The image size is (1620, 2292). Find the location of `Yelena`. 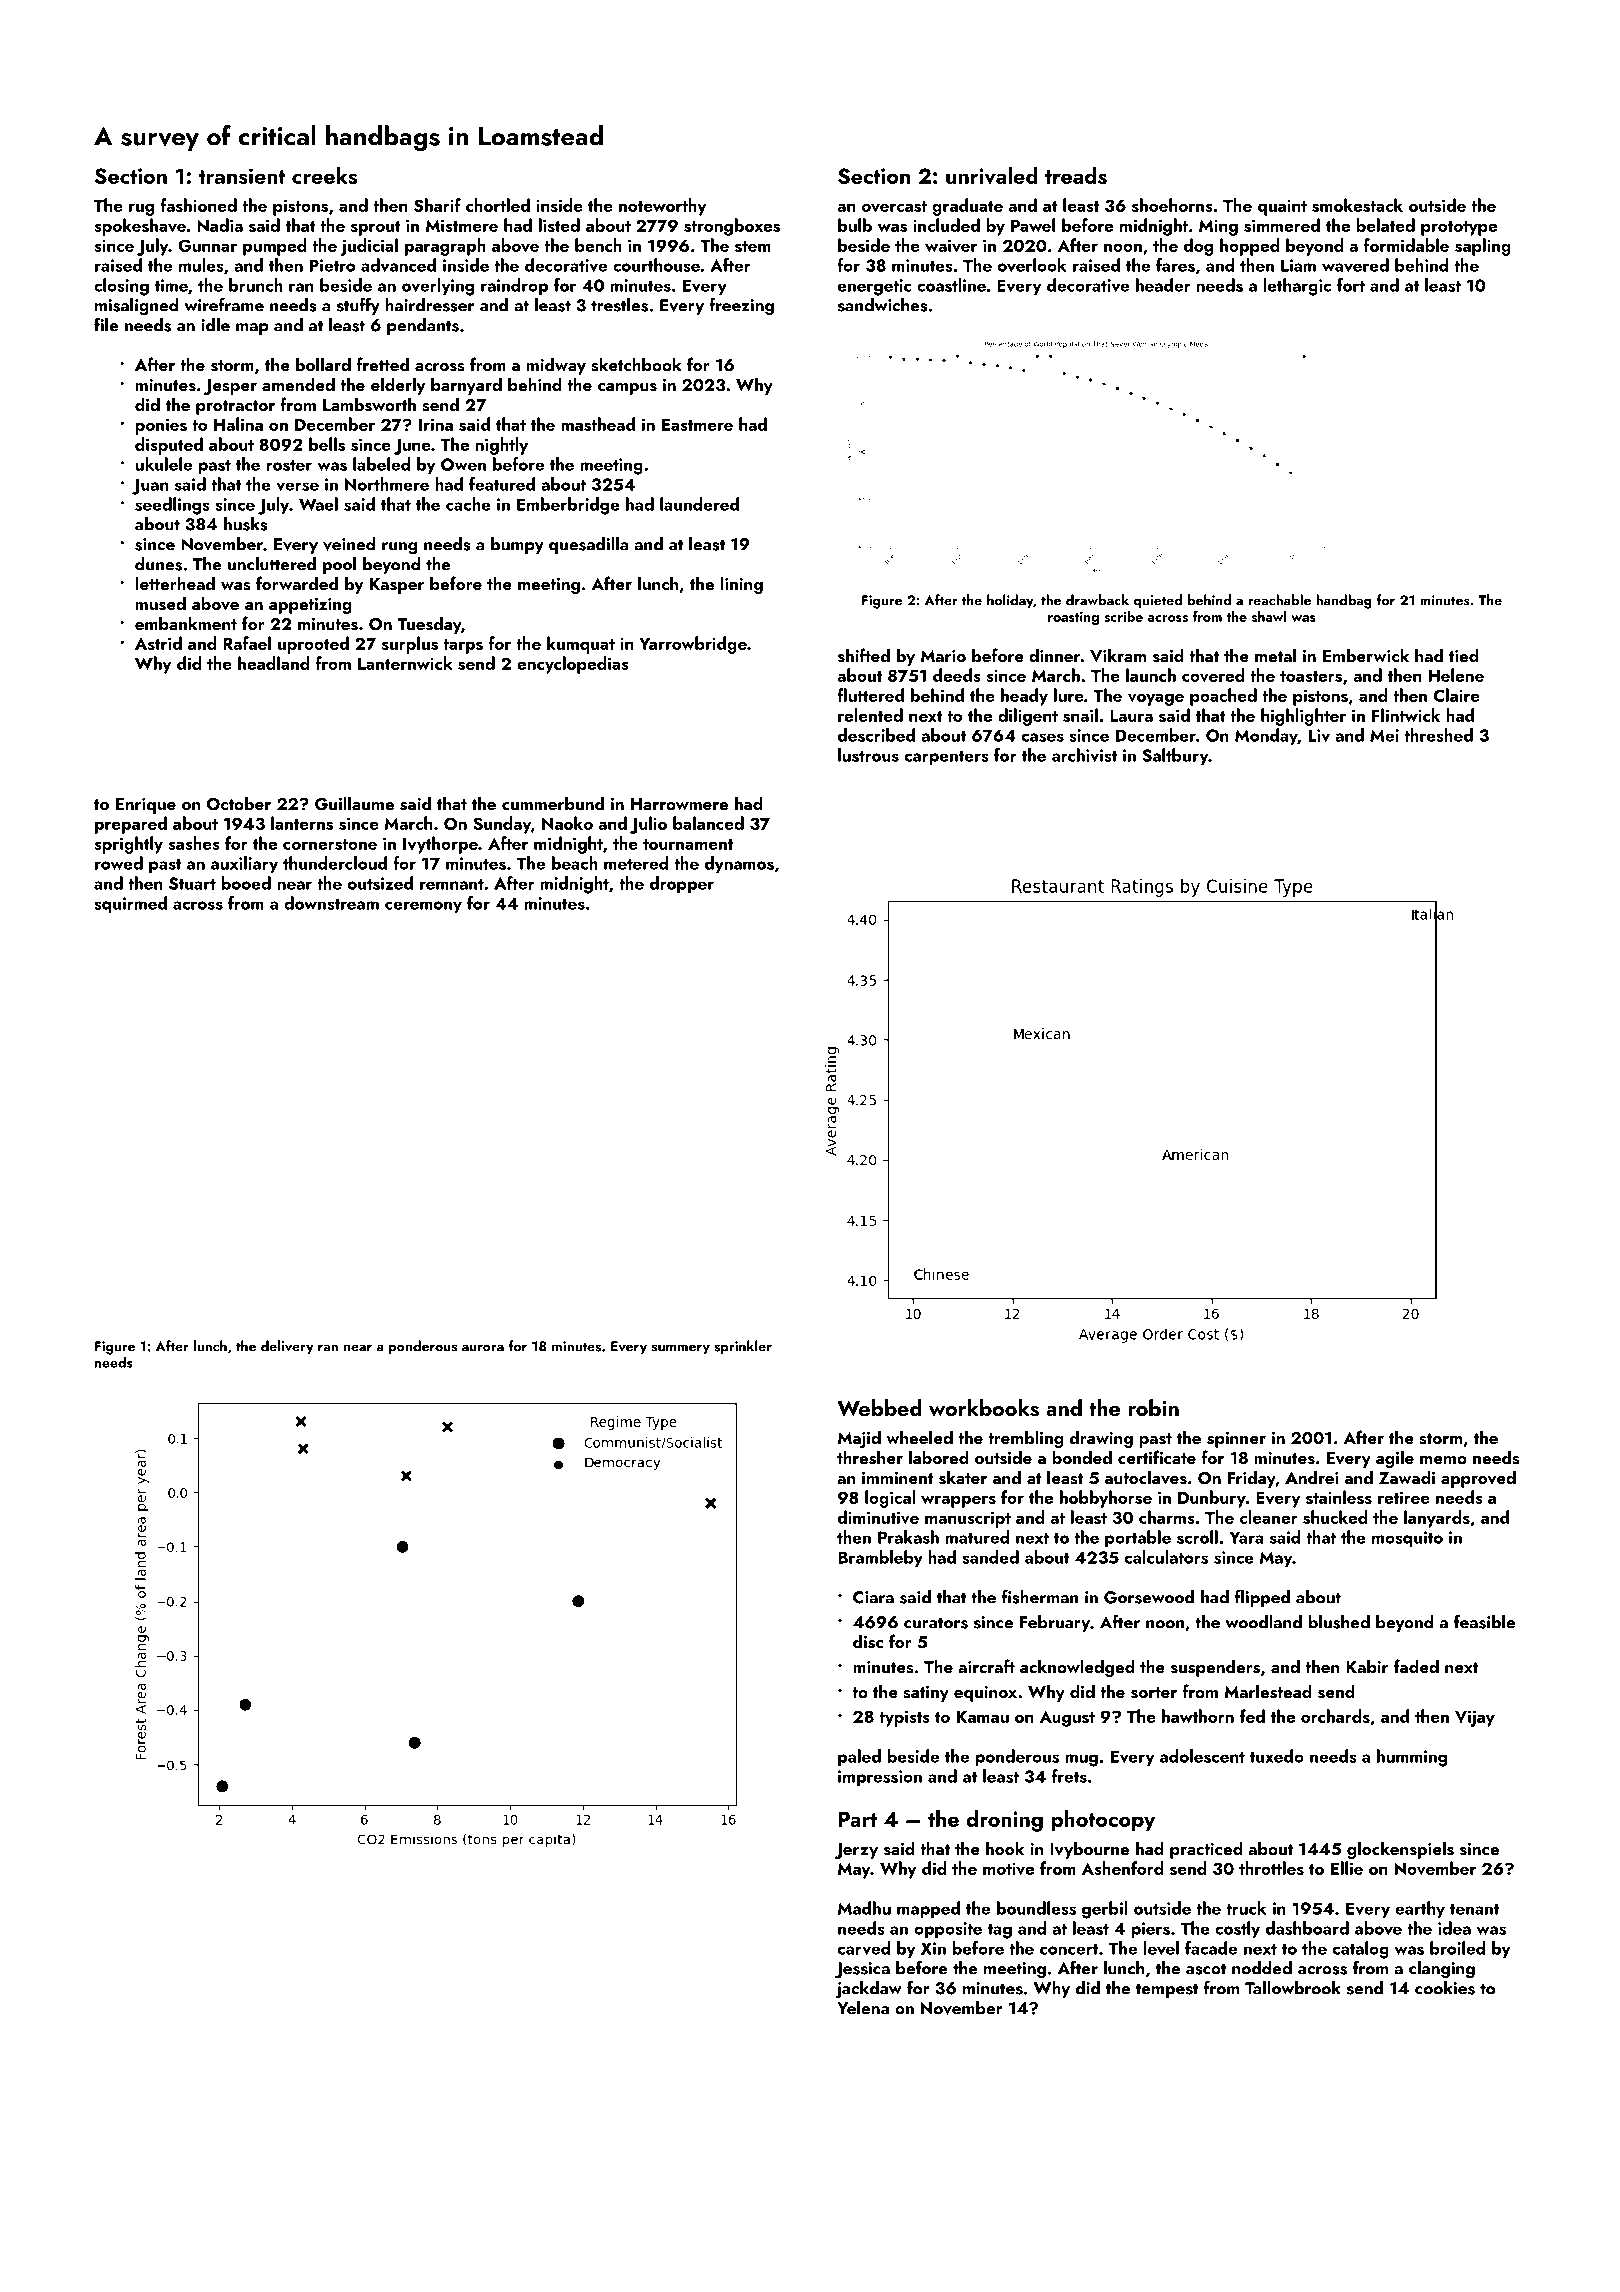

Yelena is located at coordinates (863, 2008).
